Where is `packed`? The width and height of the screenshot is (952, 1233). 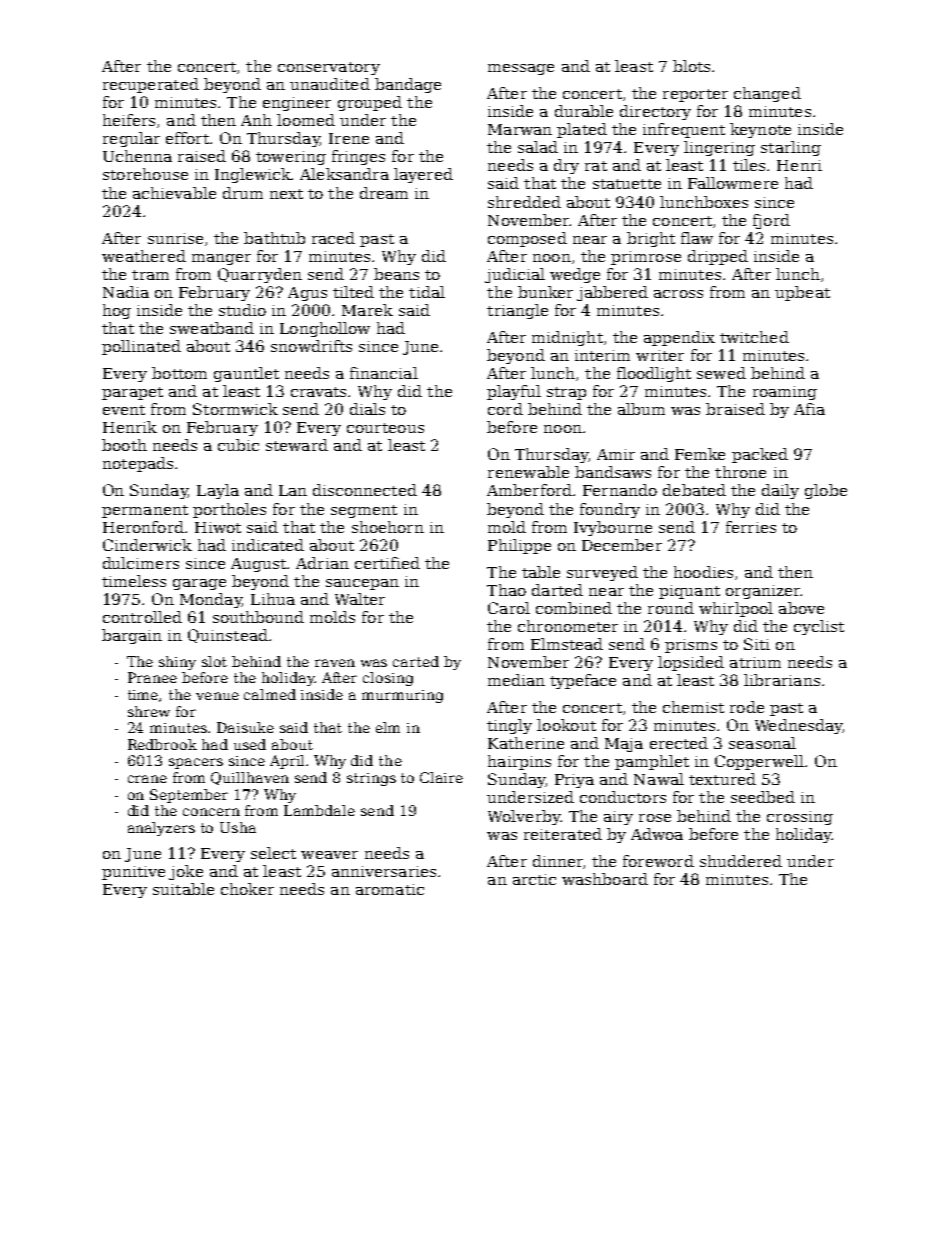 packed is located at coordinates (760, 455).
